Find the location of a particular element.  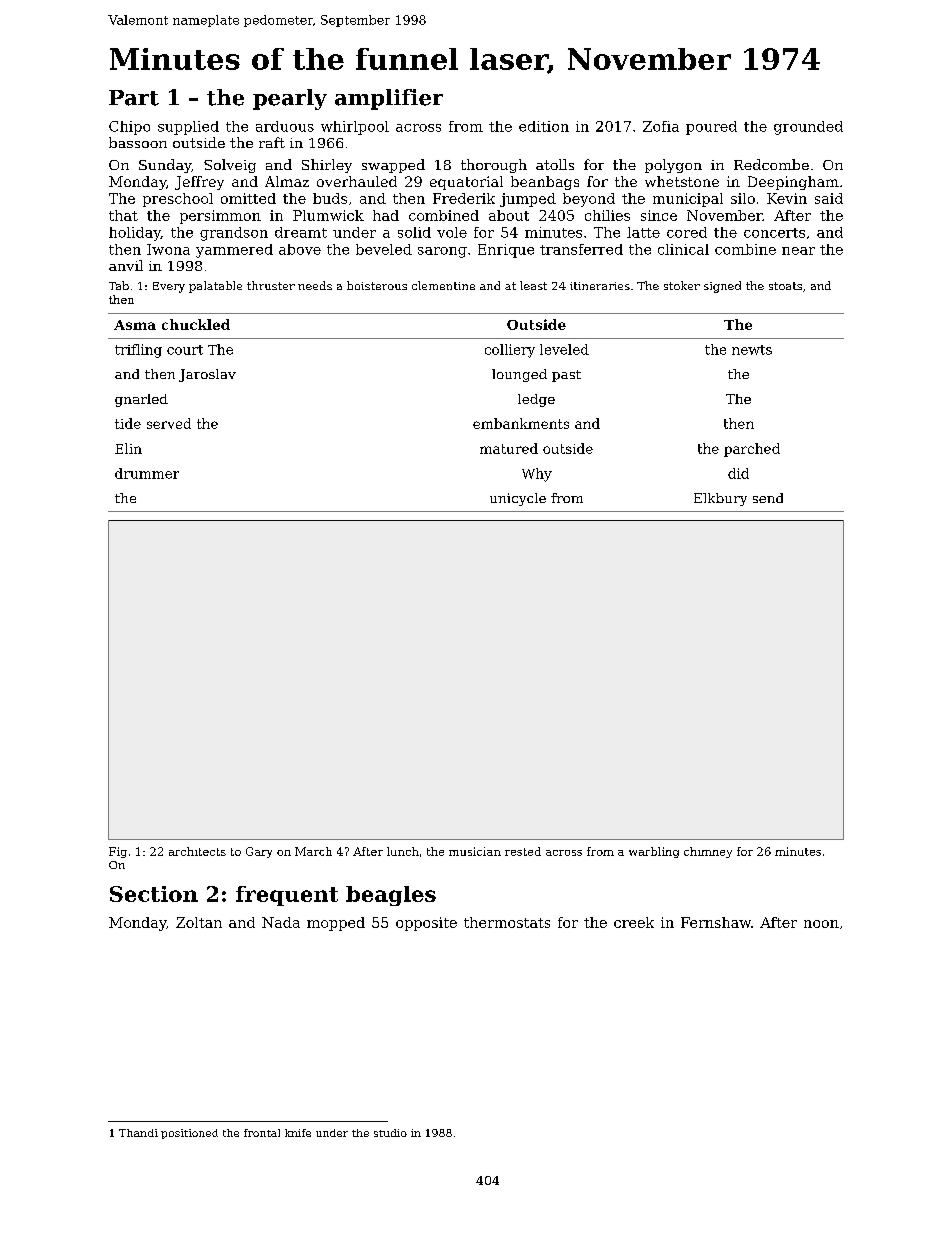

studio is located at coordinates (390, 1133).
